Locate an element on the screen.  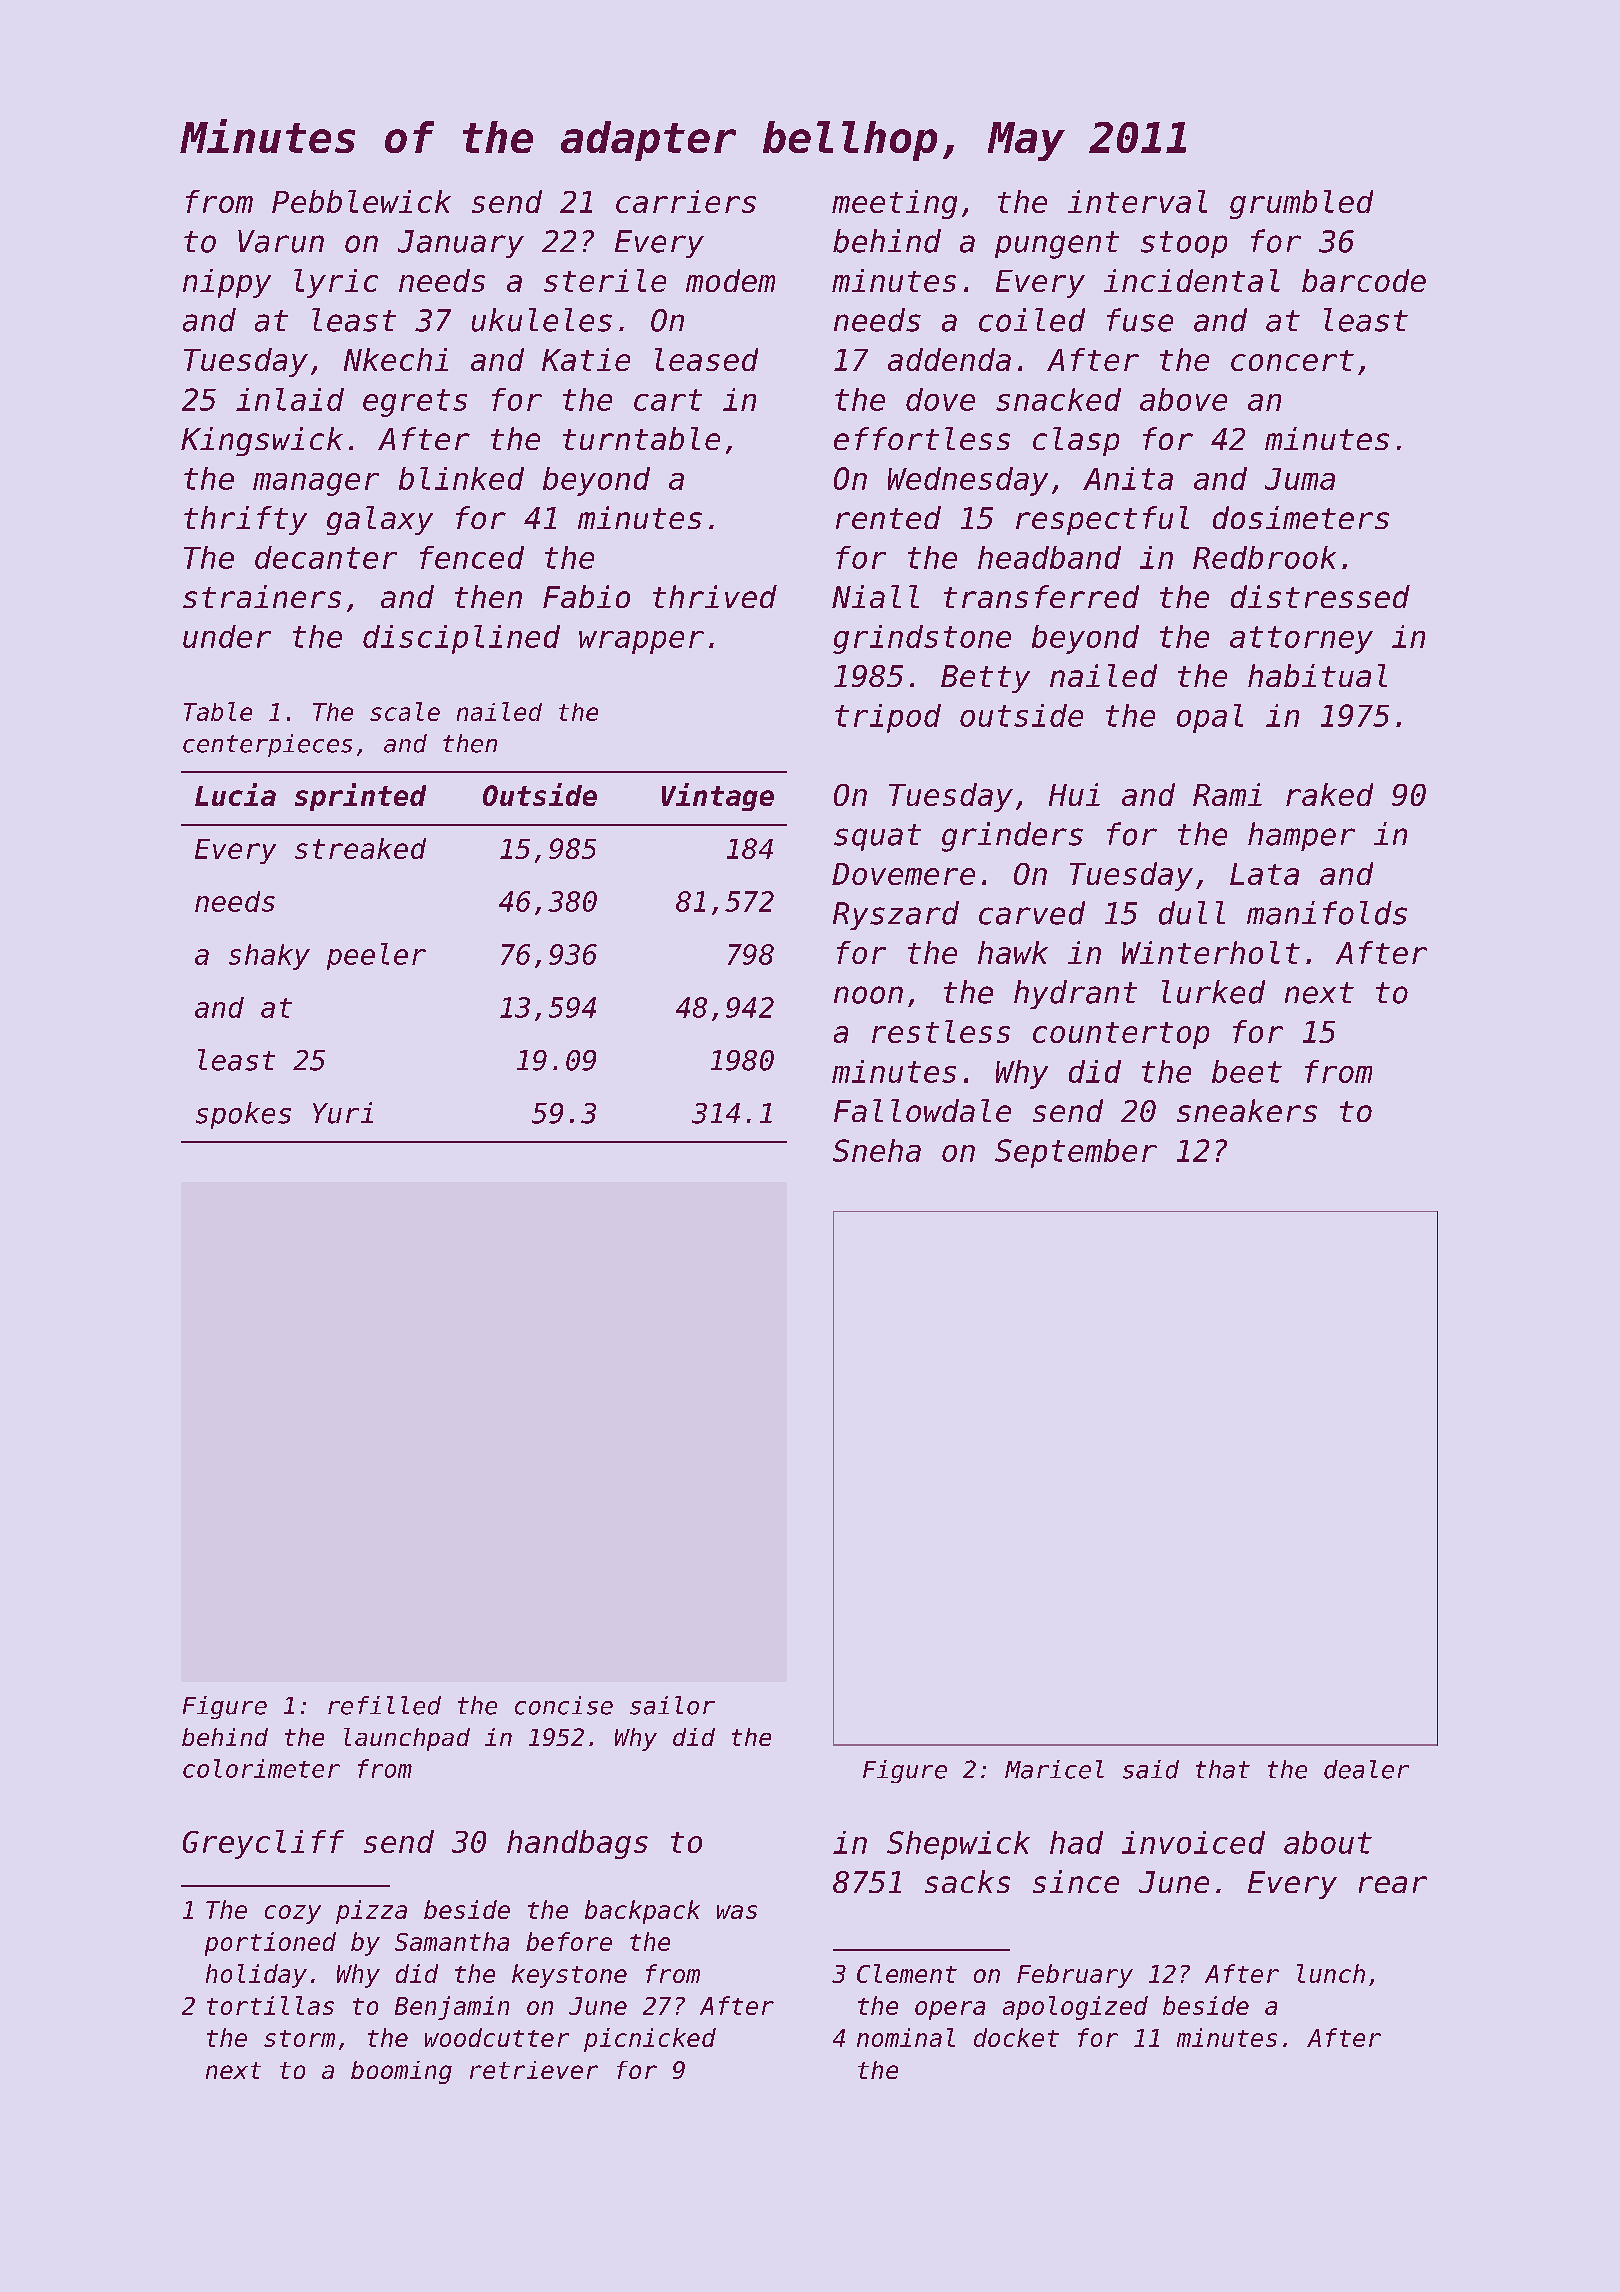
concert is located at coordinates (1292, 360).
